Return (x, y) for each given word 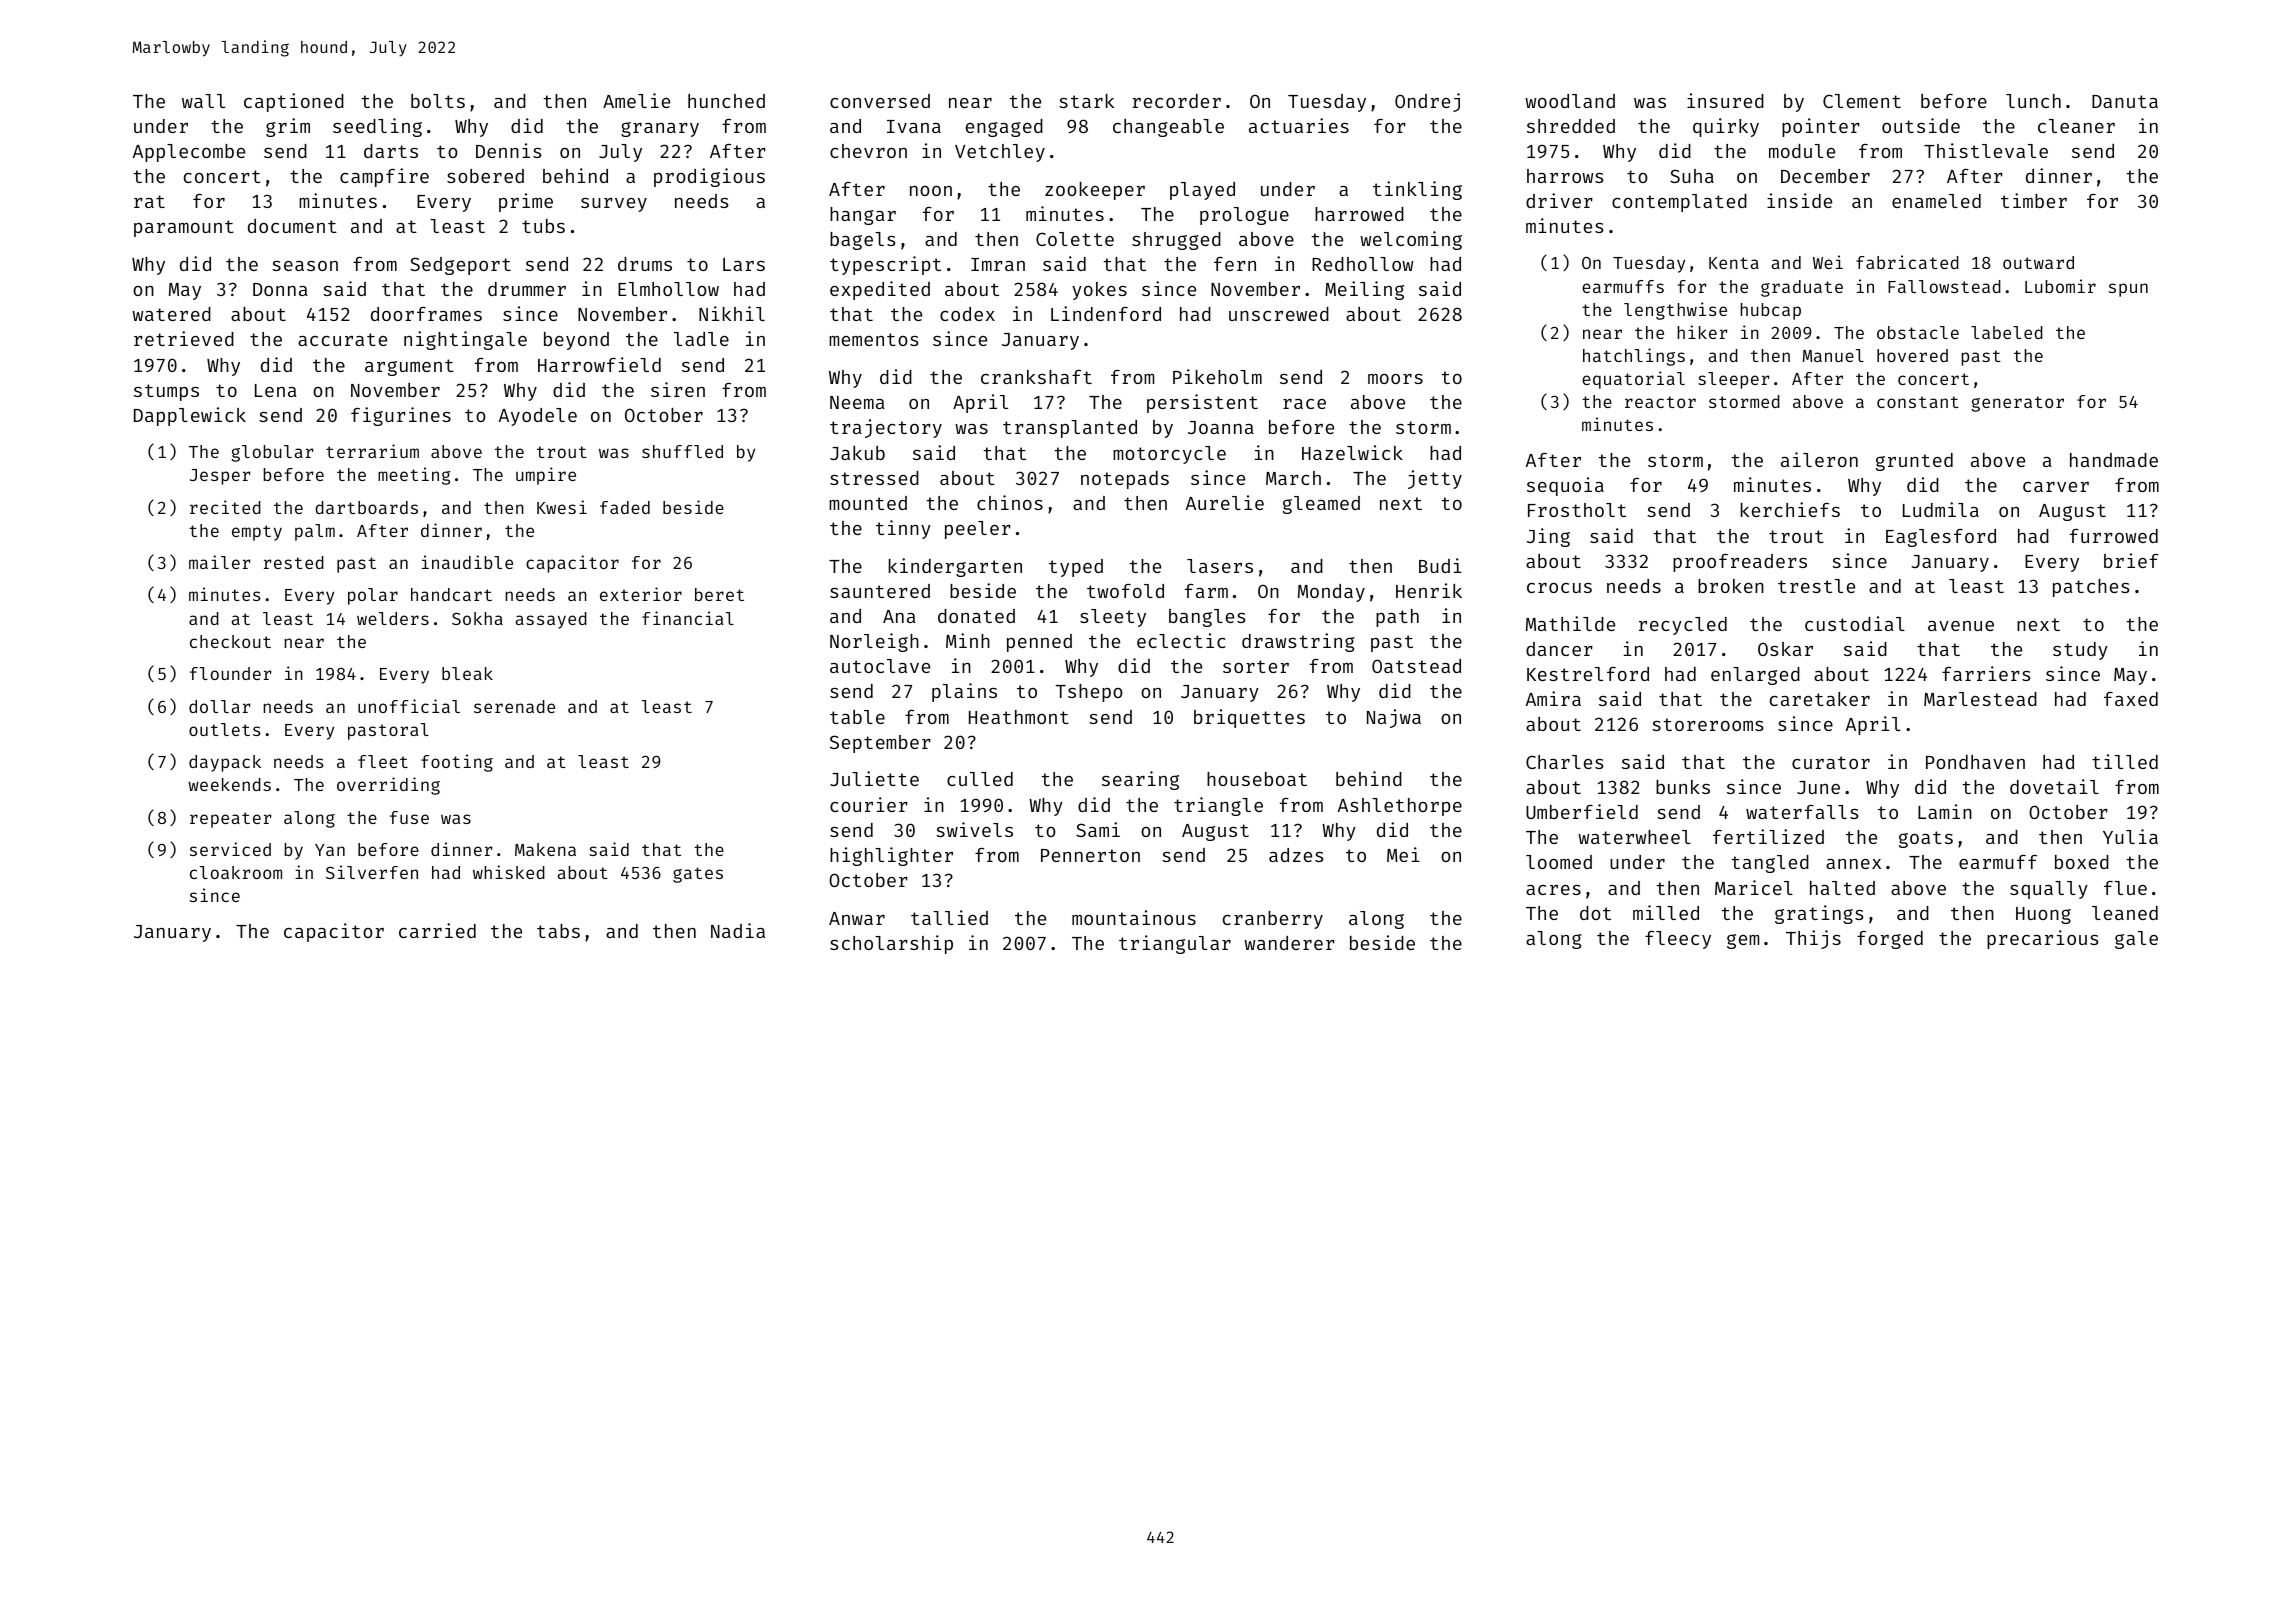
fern (1235, 264)
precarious (2043, 939)
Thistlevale (1986, 150)
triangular (1175, 944)
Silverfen (372, 872)
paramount (184, 228)
